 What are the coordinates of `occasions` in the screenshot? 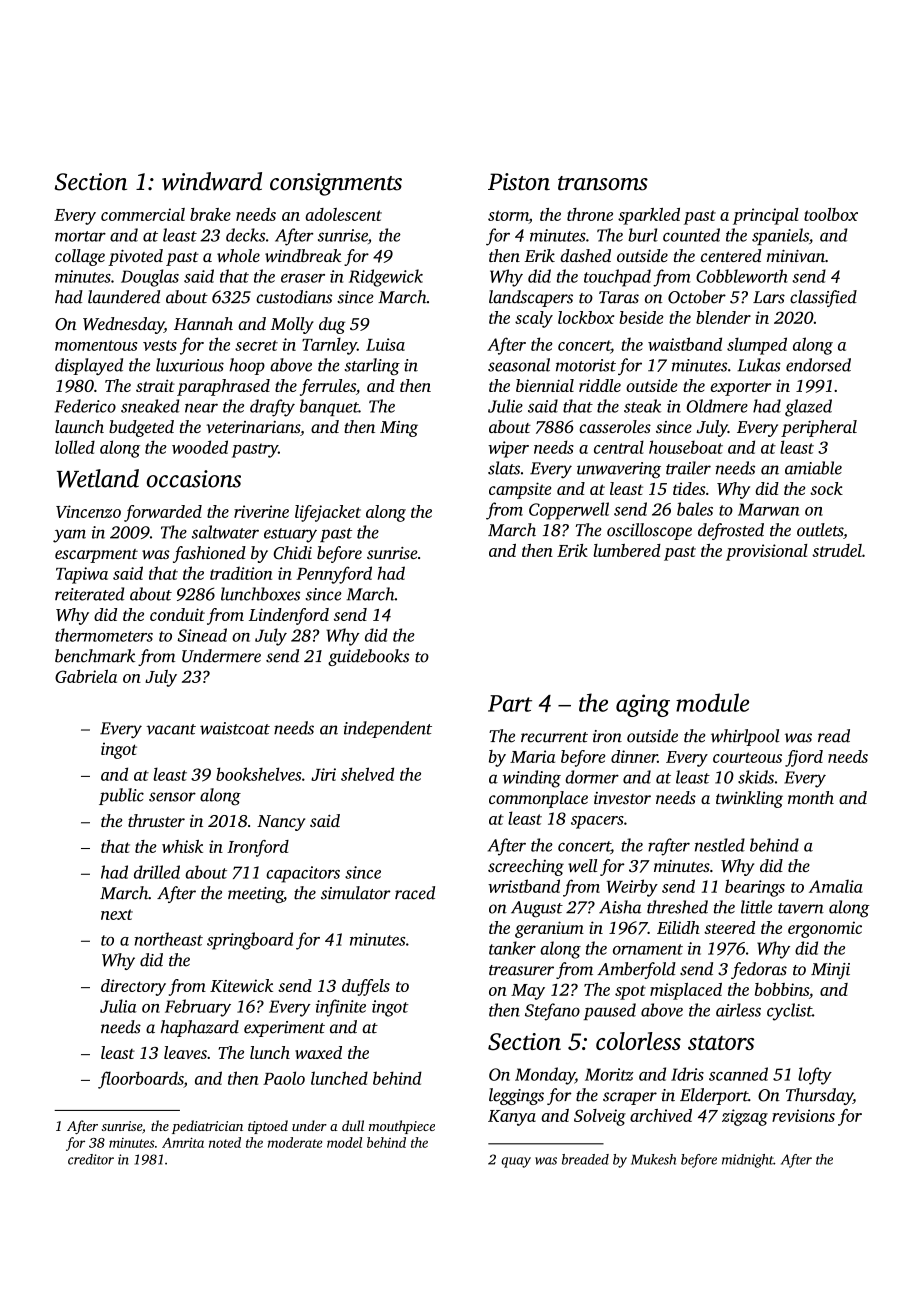 It's located at (194, 479).
